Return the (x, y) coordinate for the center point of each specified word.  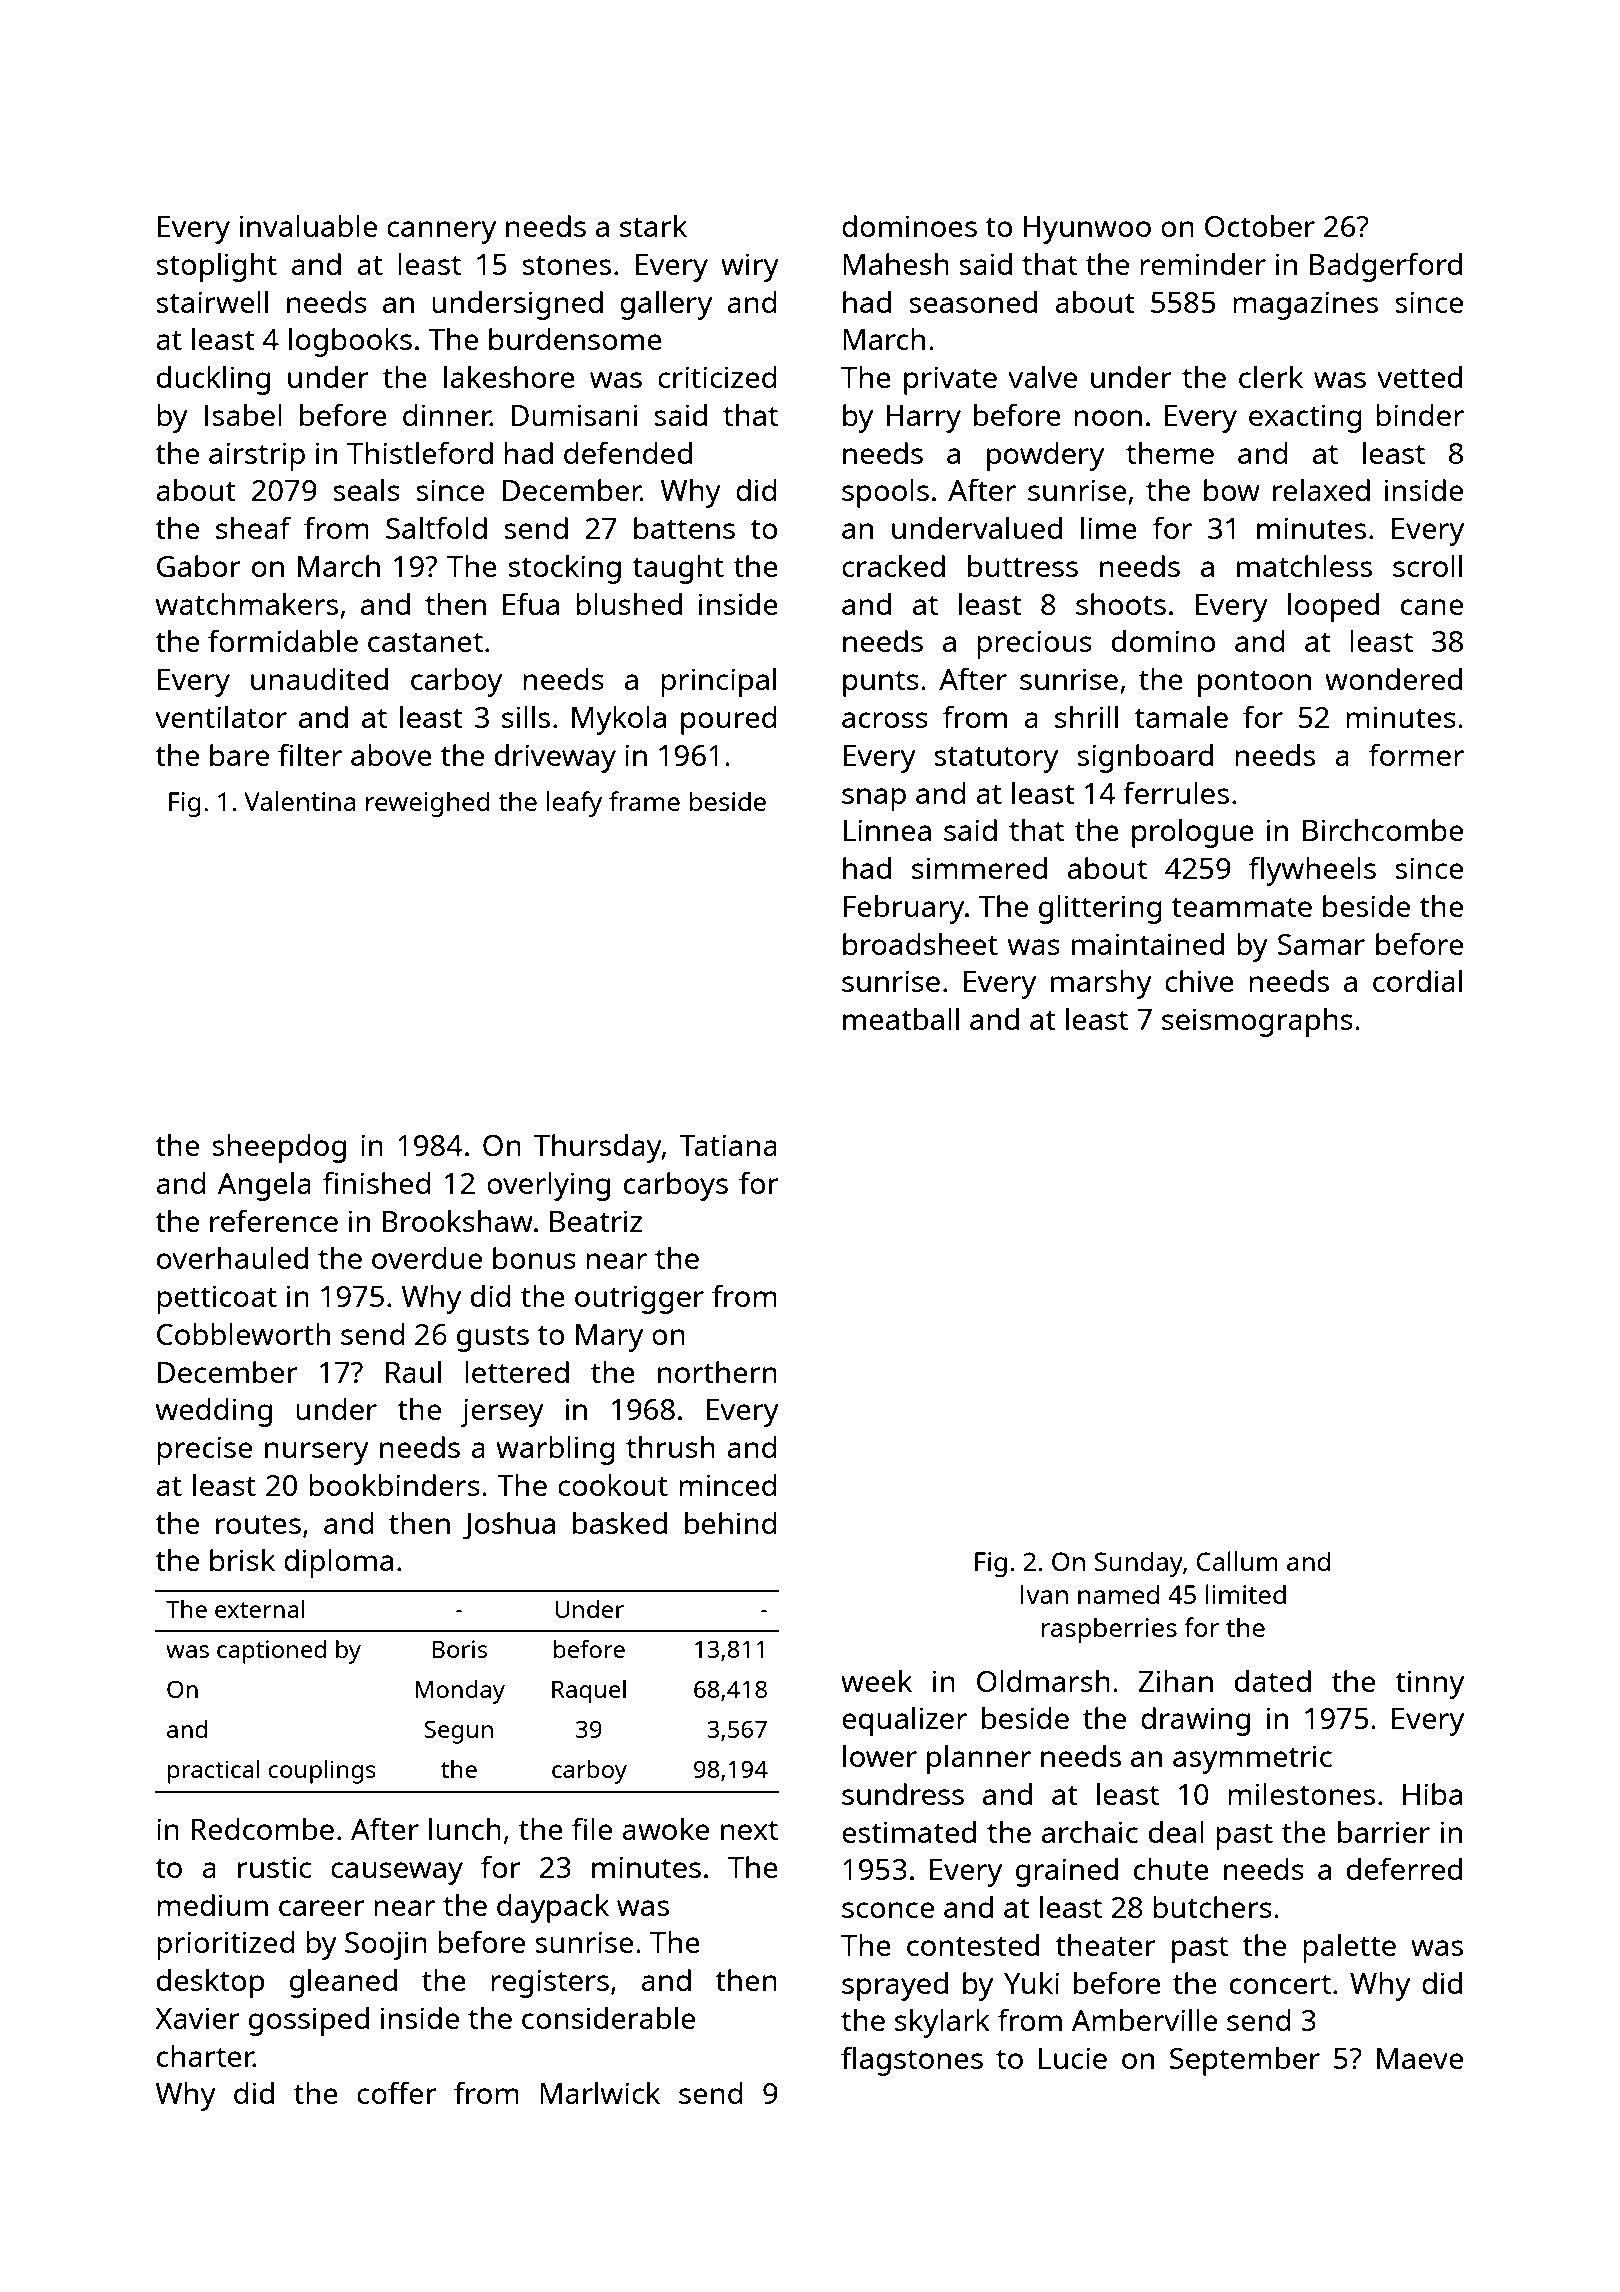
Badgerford (1385, 267)
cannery (441, 232)
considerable (608, 2017)
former (1416, 754)
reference (274, 1220)
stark (653, 226)
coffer (397, 2092)
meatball (901, 1018)
